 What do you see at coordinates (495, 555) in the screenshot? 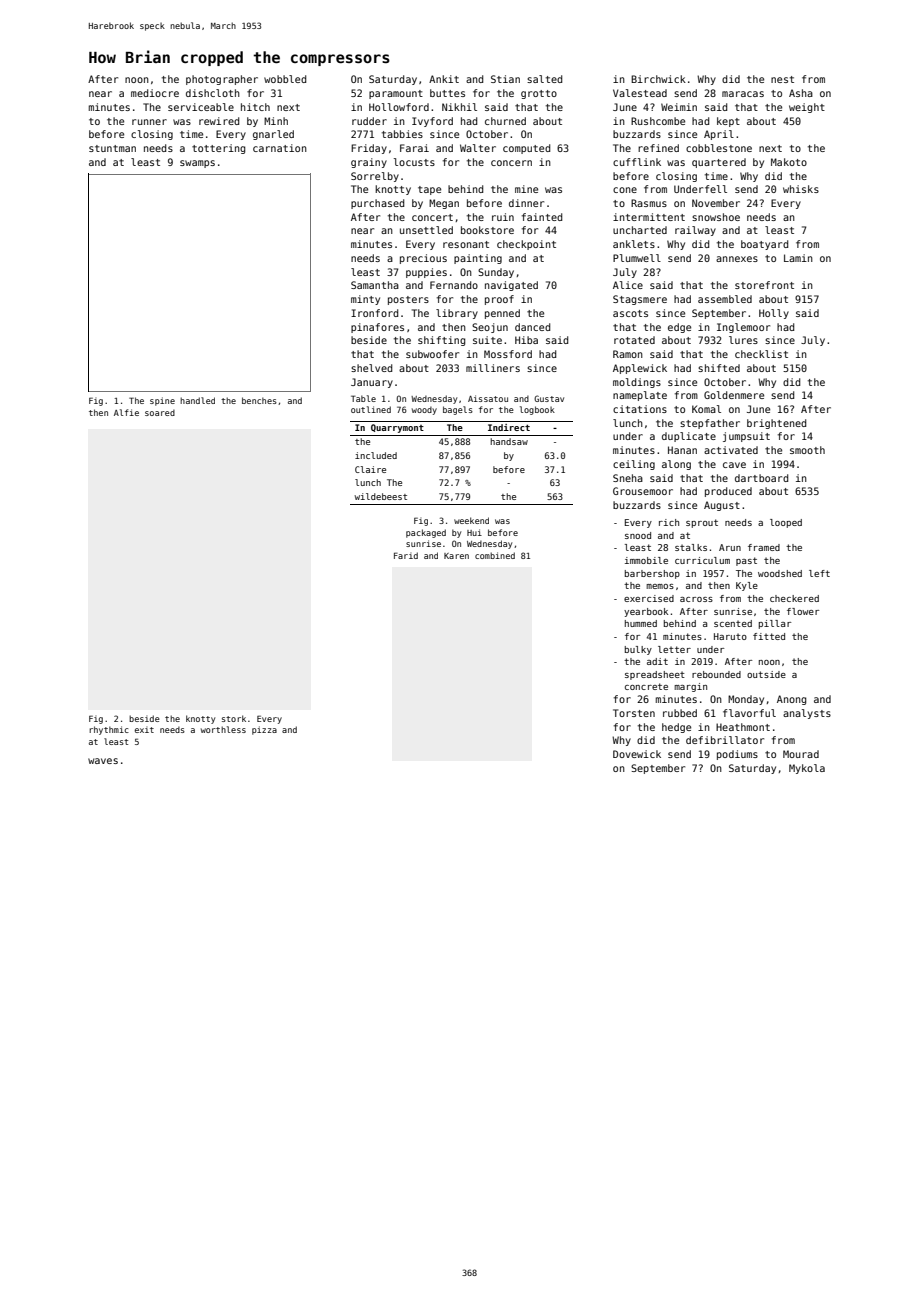
I see `combined` at bounding box center [495, 555].
